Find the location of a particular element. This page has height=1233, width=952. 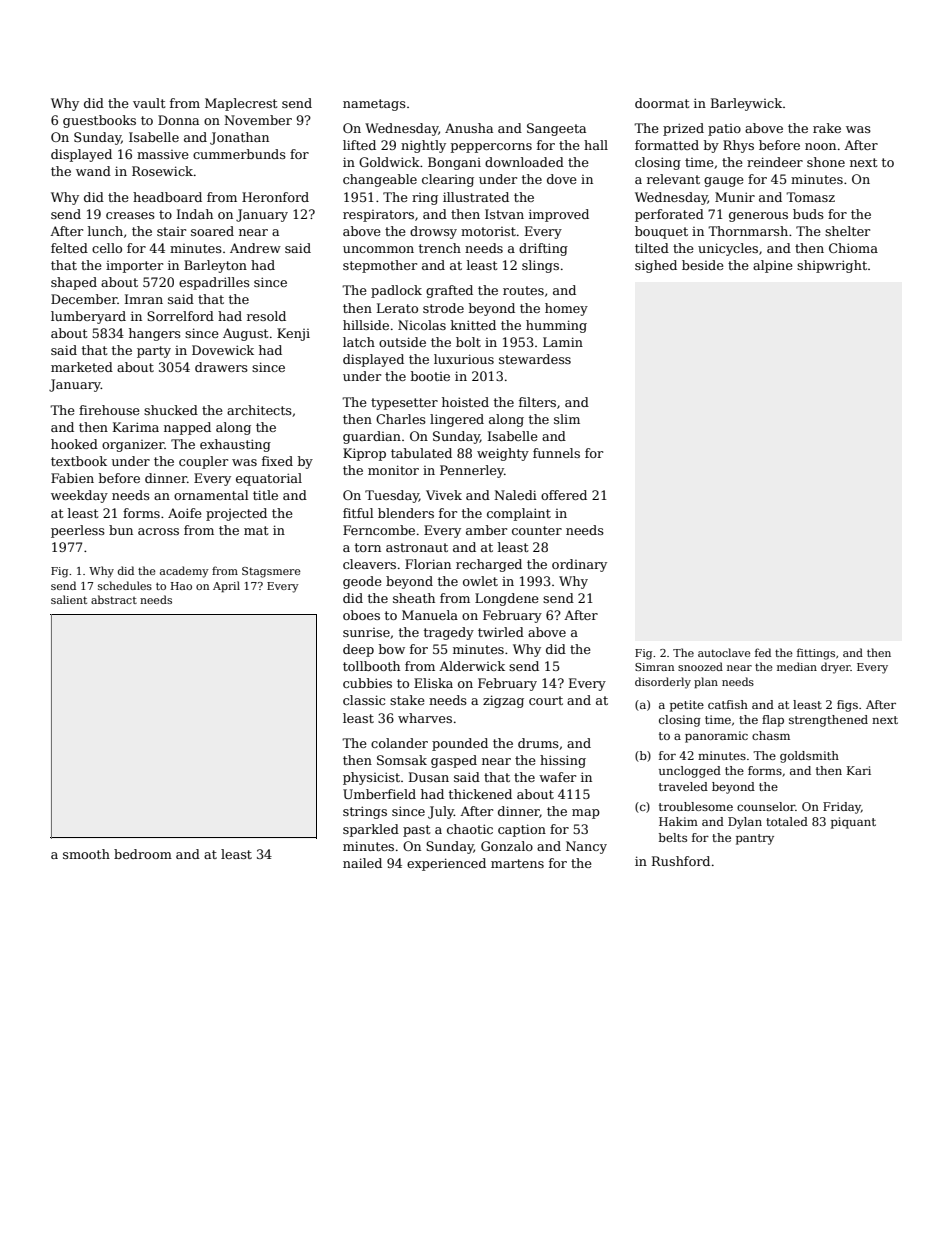

court is located at coordinates (546, 700).
